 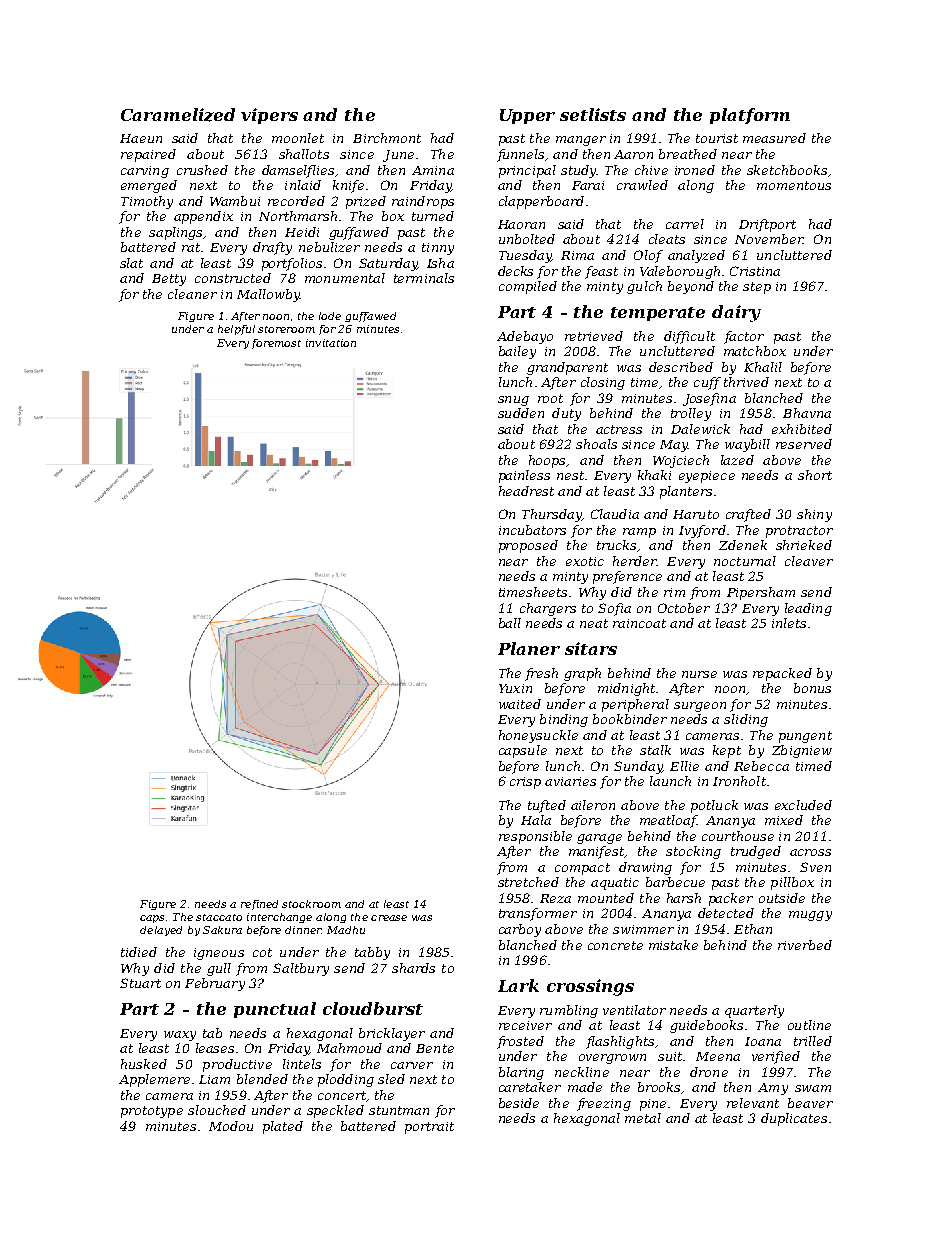 I want to click on vipers, so click(x=269, y=116).
